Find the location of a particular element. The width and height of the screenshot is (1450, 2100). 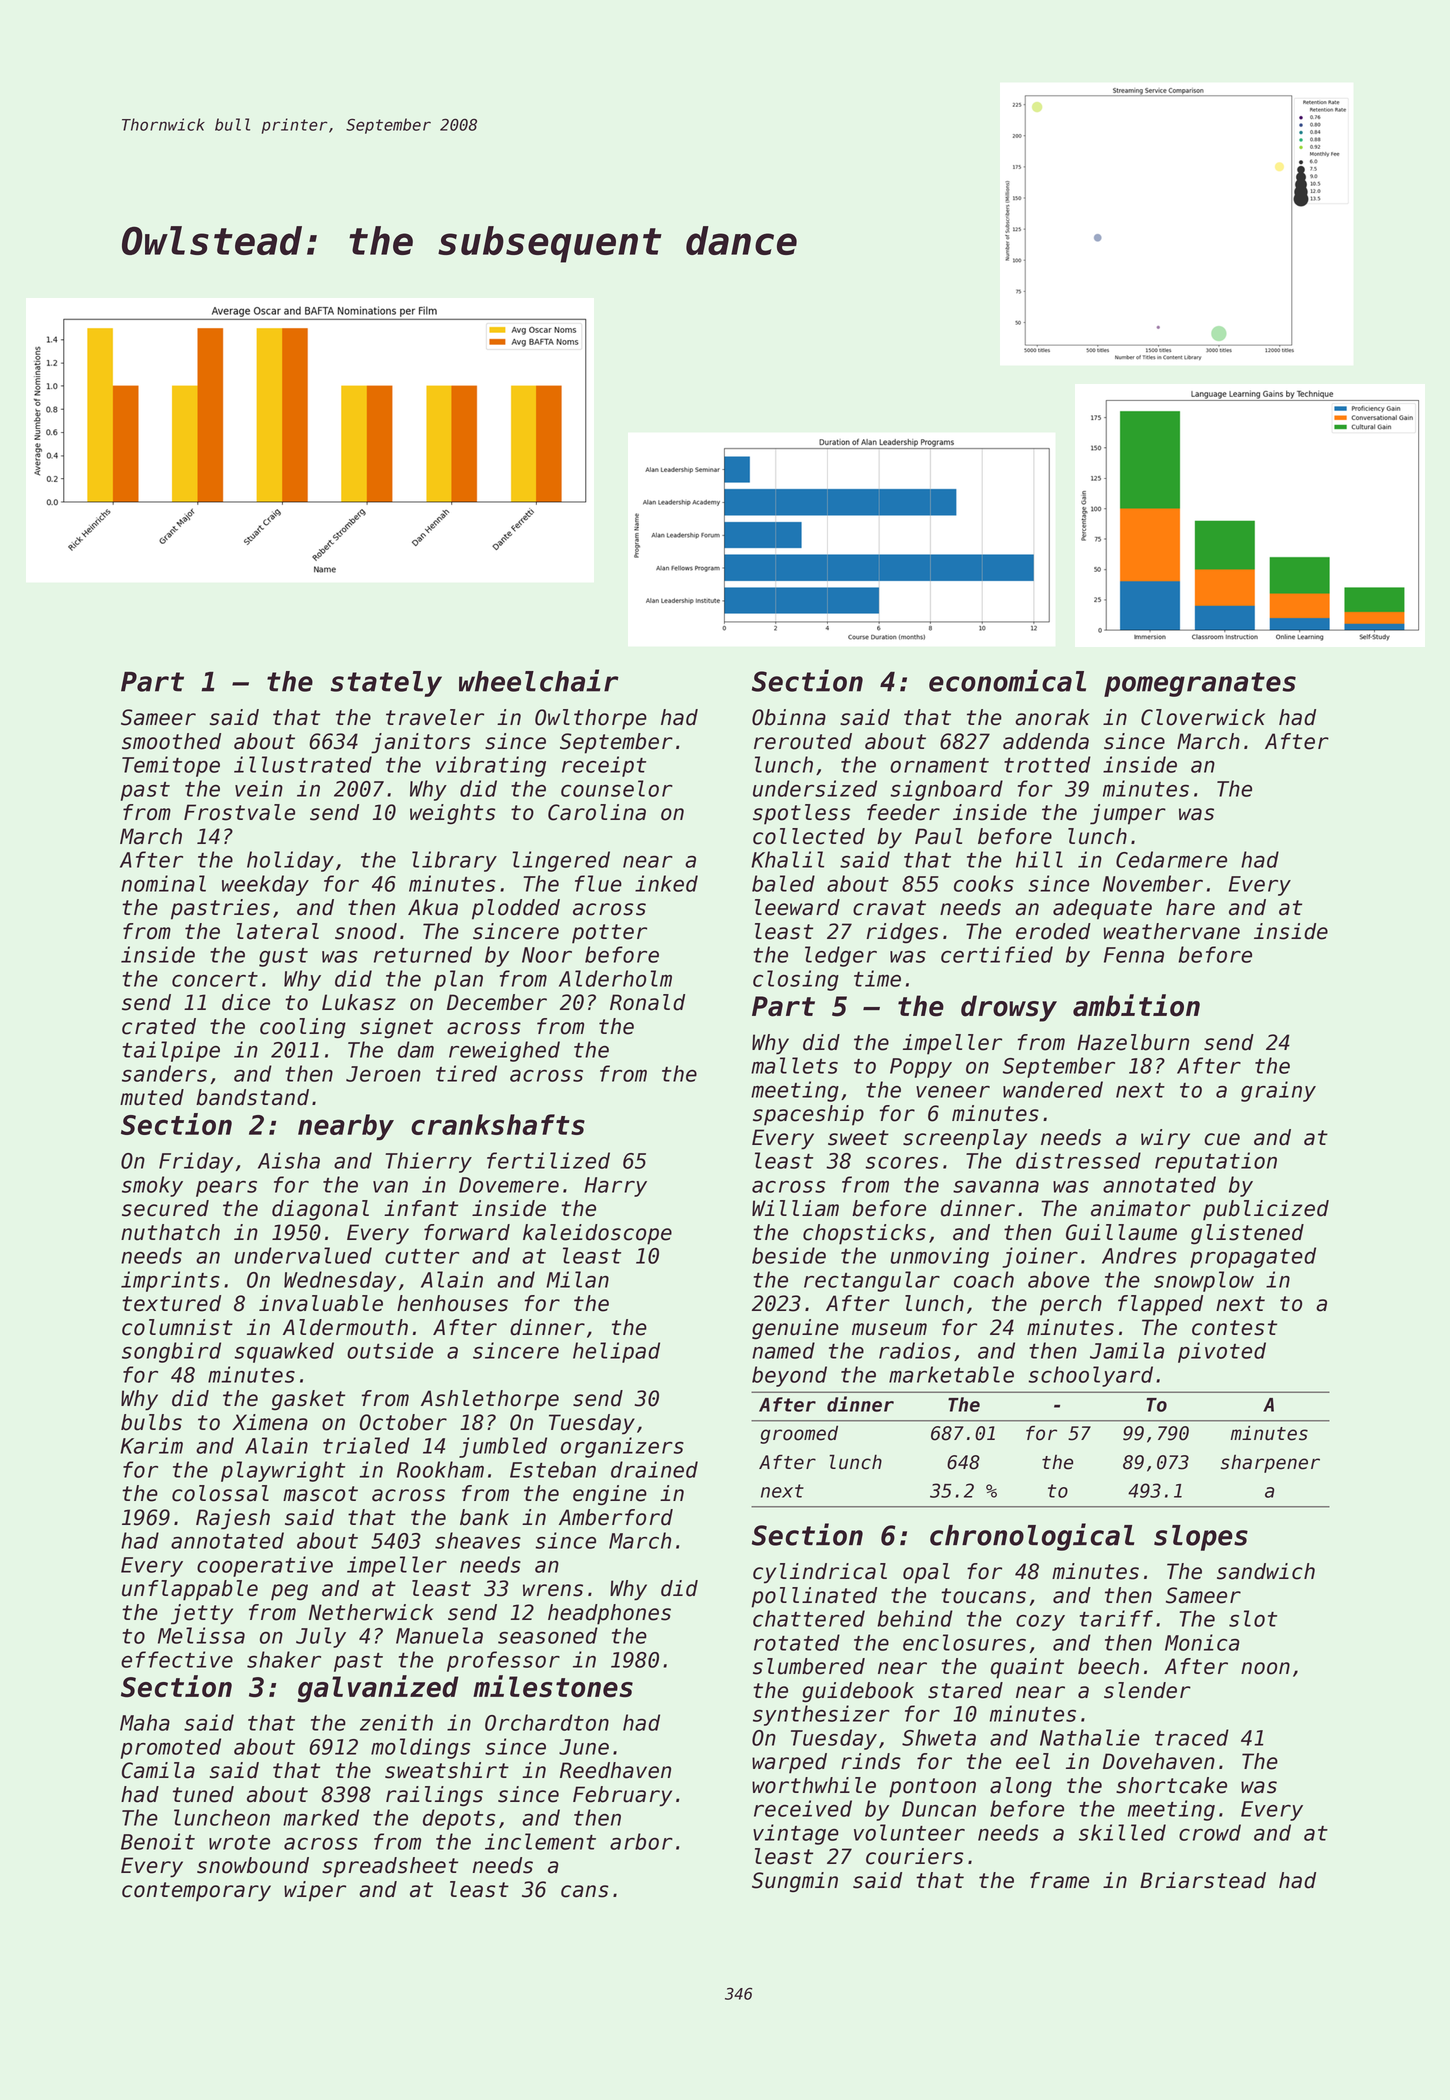

Ximena is located at coordinates (270, 1422).
